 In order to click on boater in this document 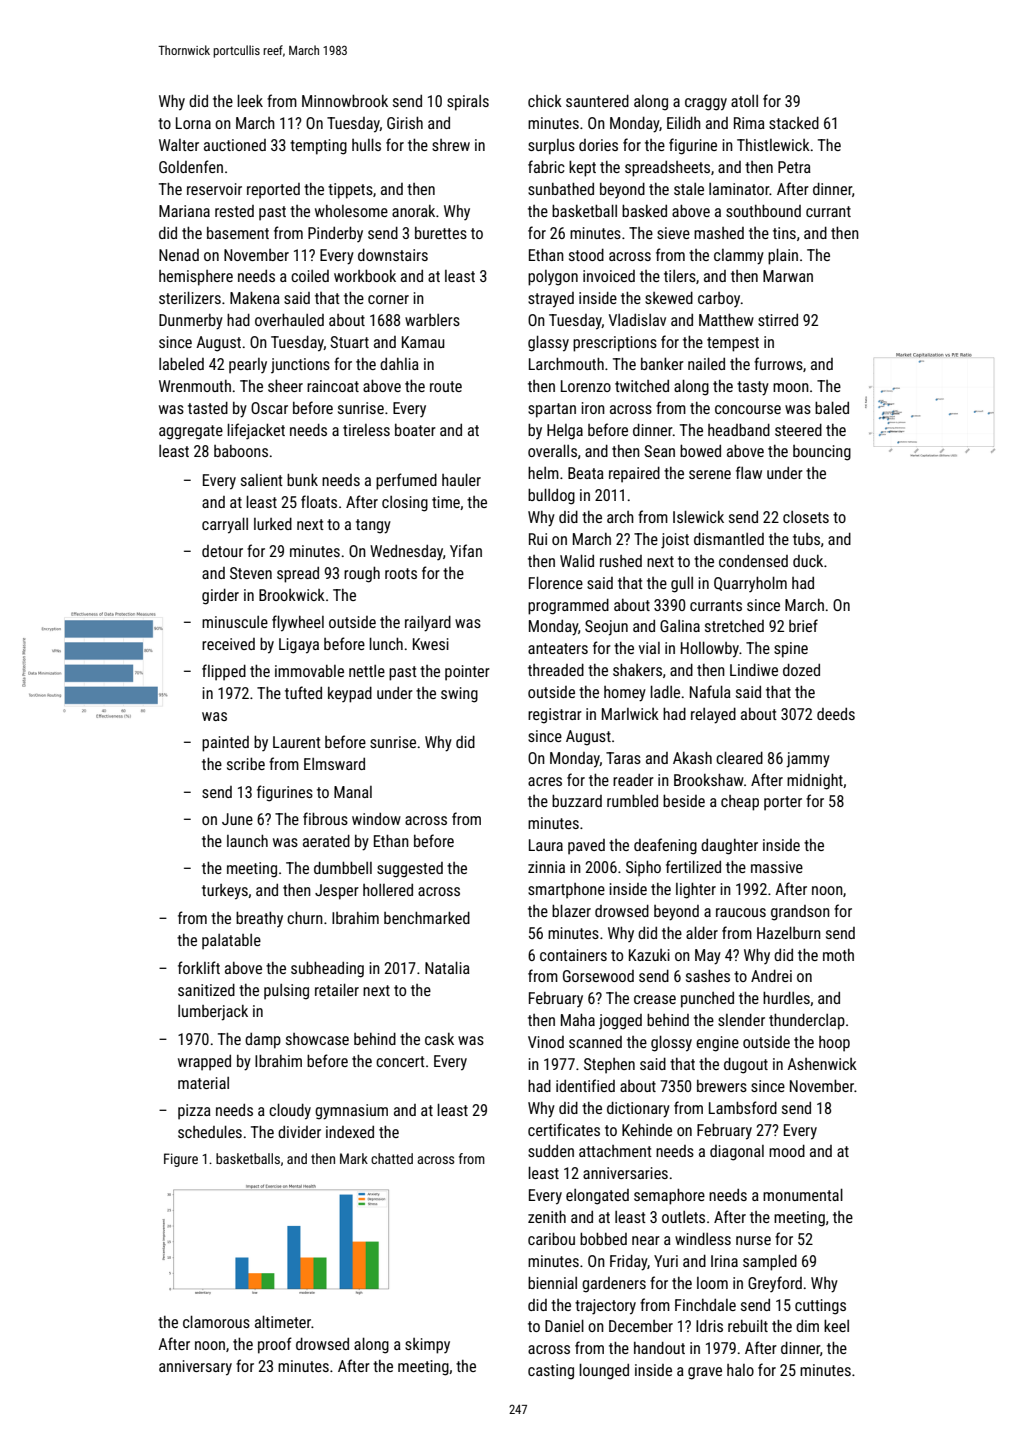, I will do `click(415, 430)`.
